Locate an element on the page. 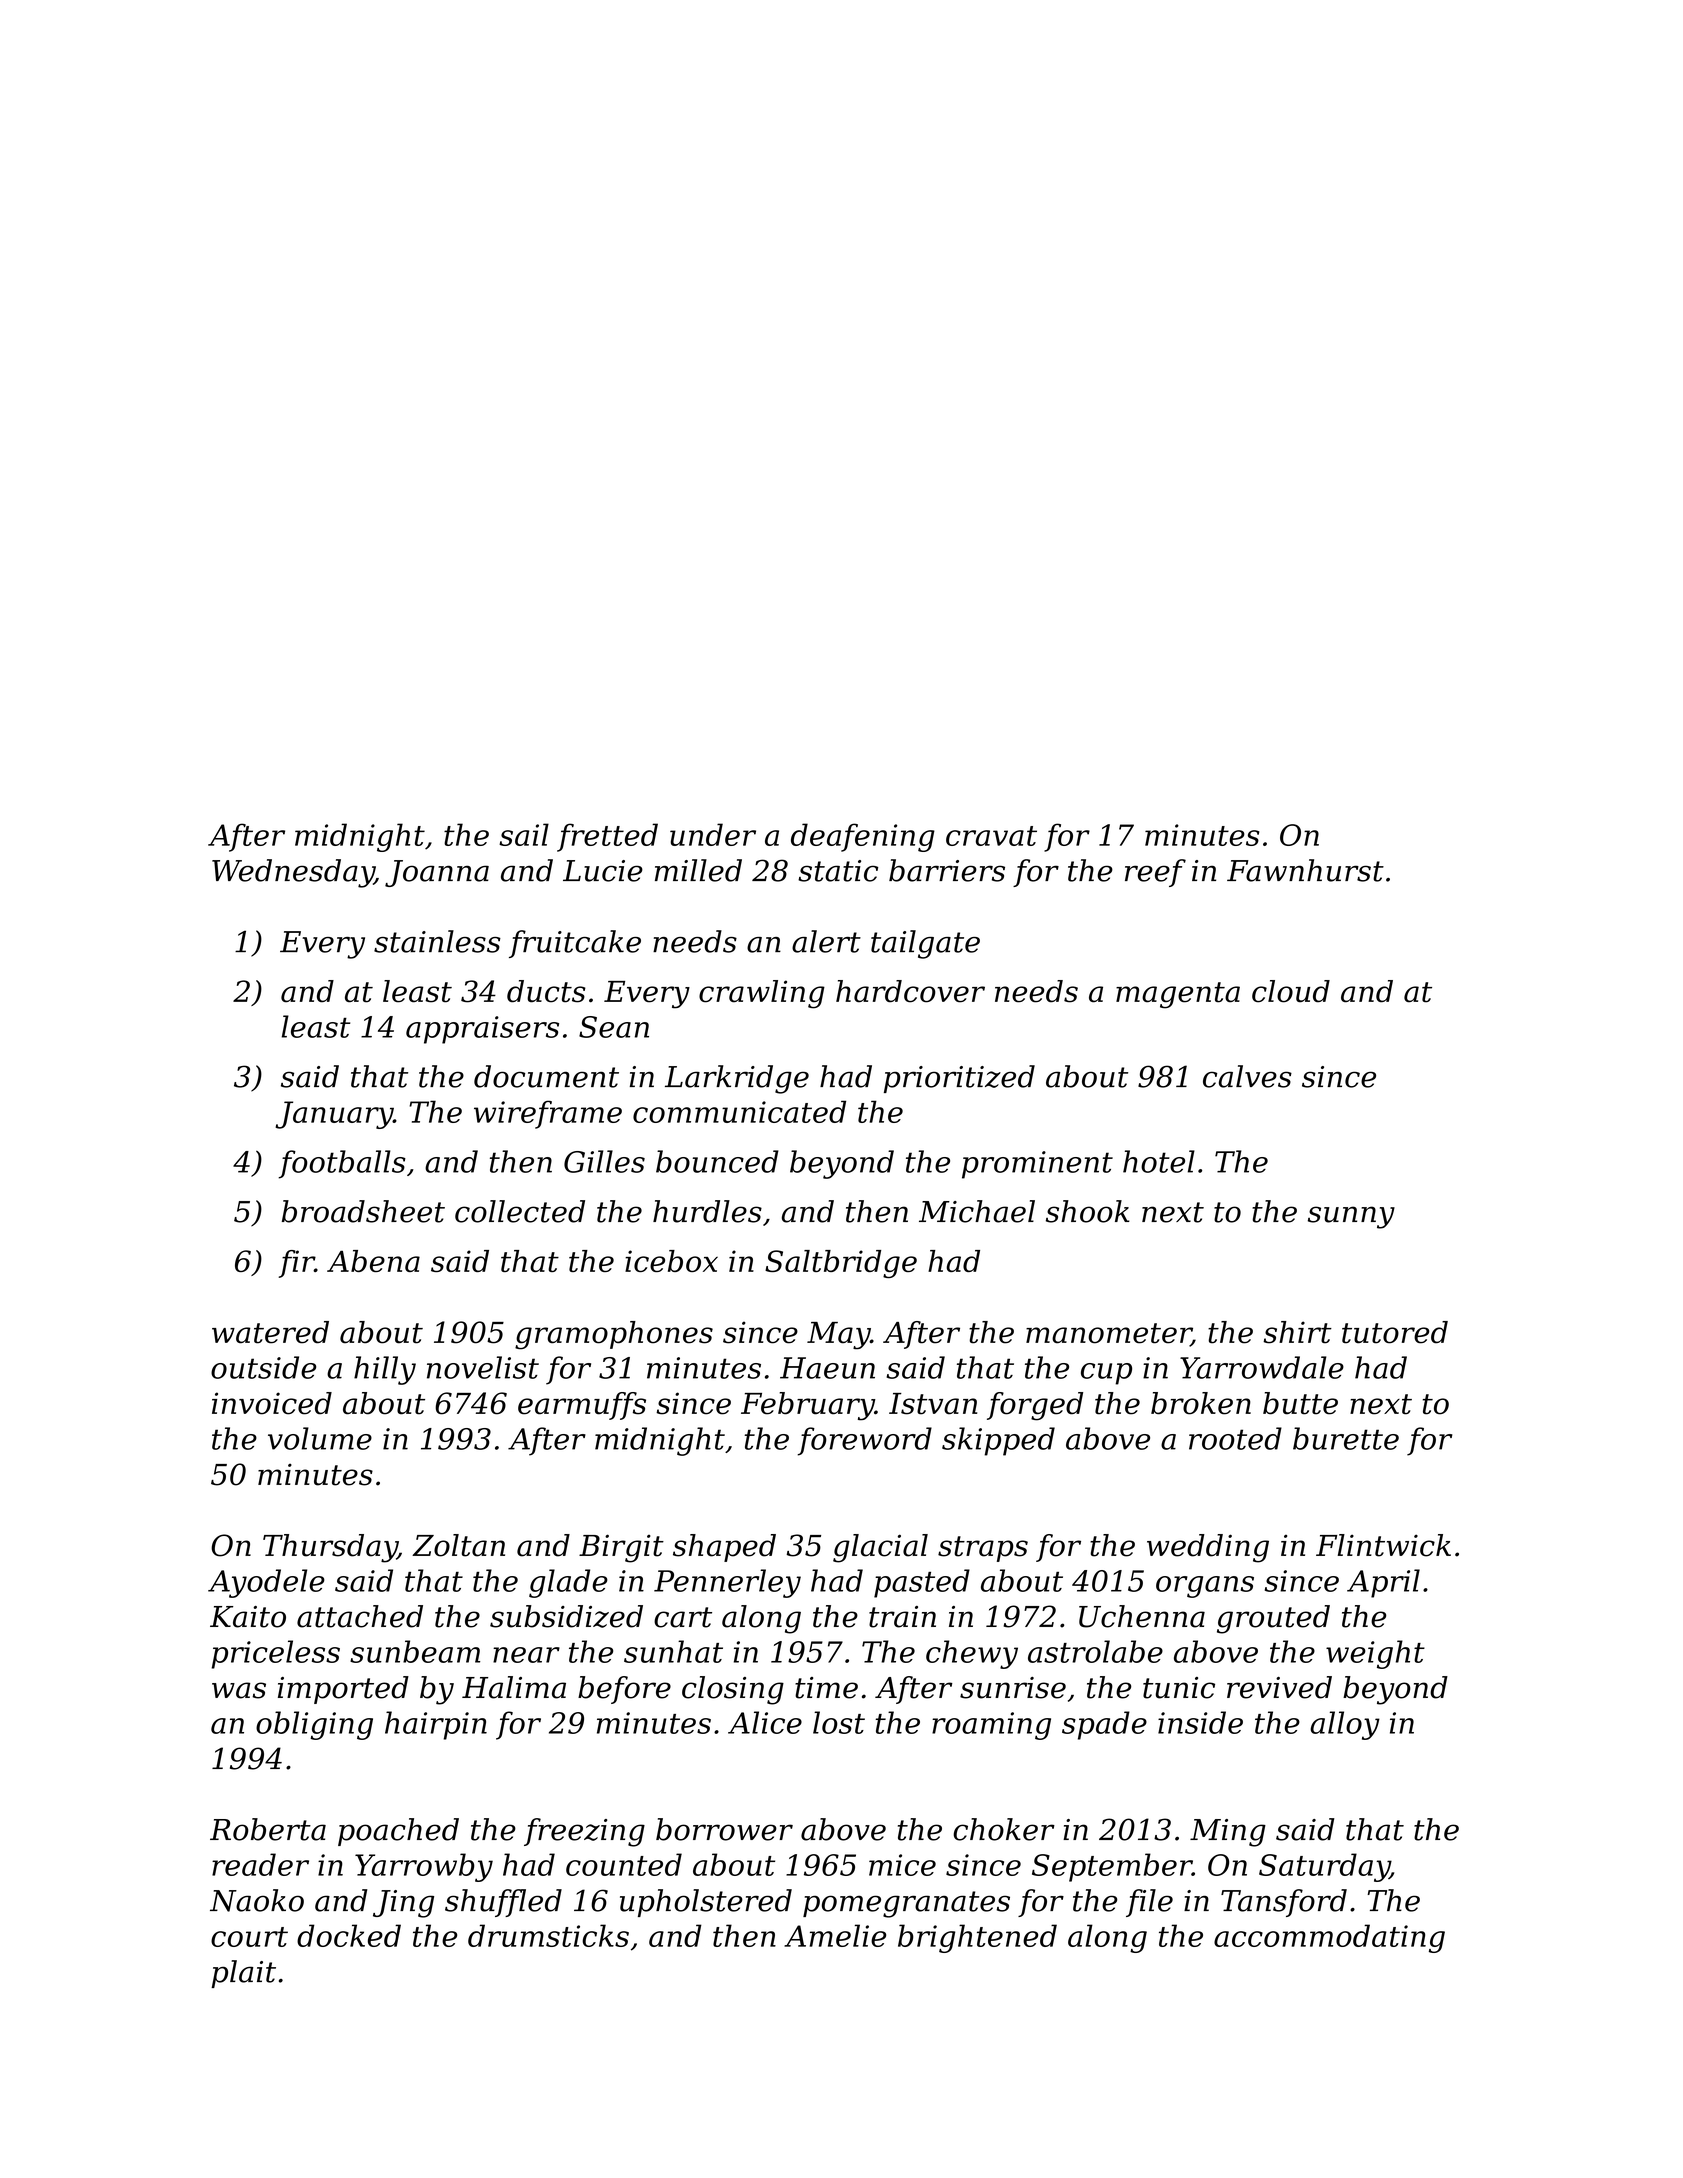  Wednesday is located at coordinates (293, 873).
